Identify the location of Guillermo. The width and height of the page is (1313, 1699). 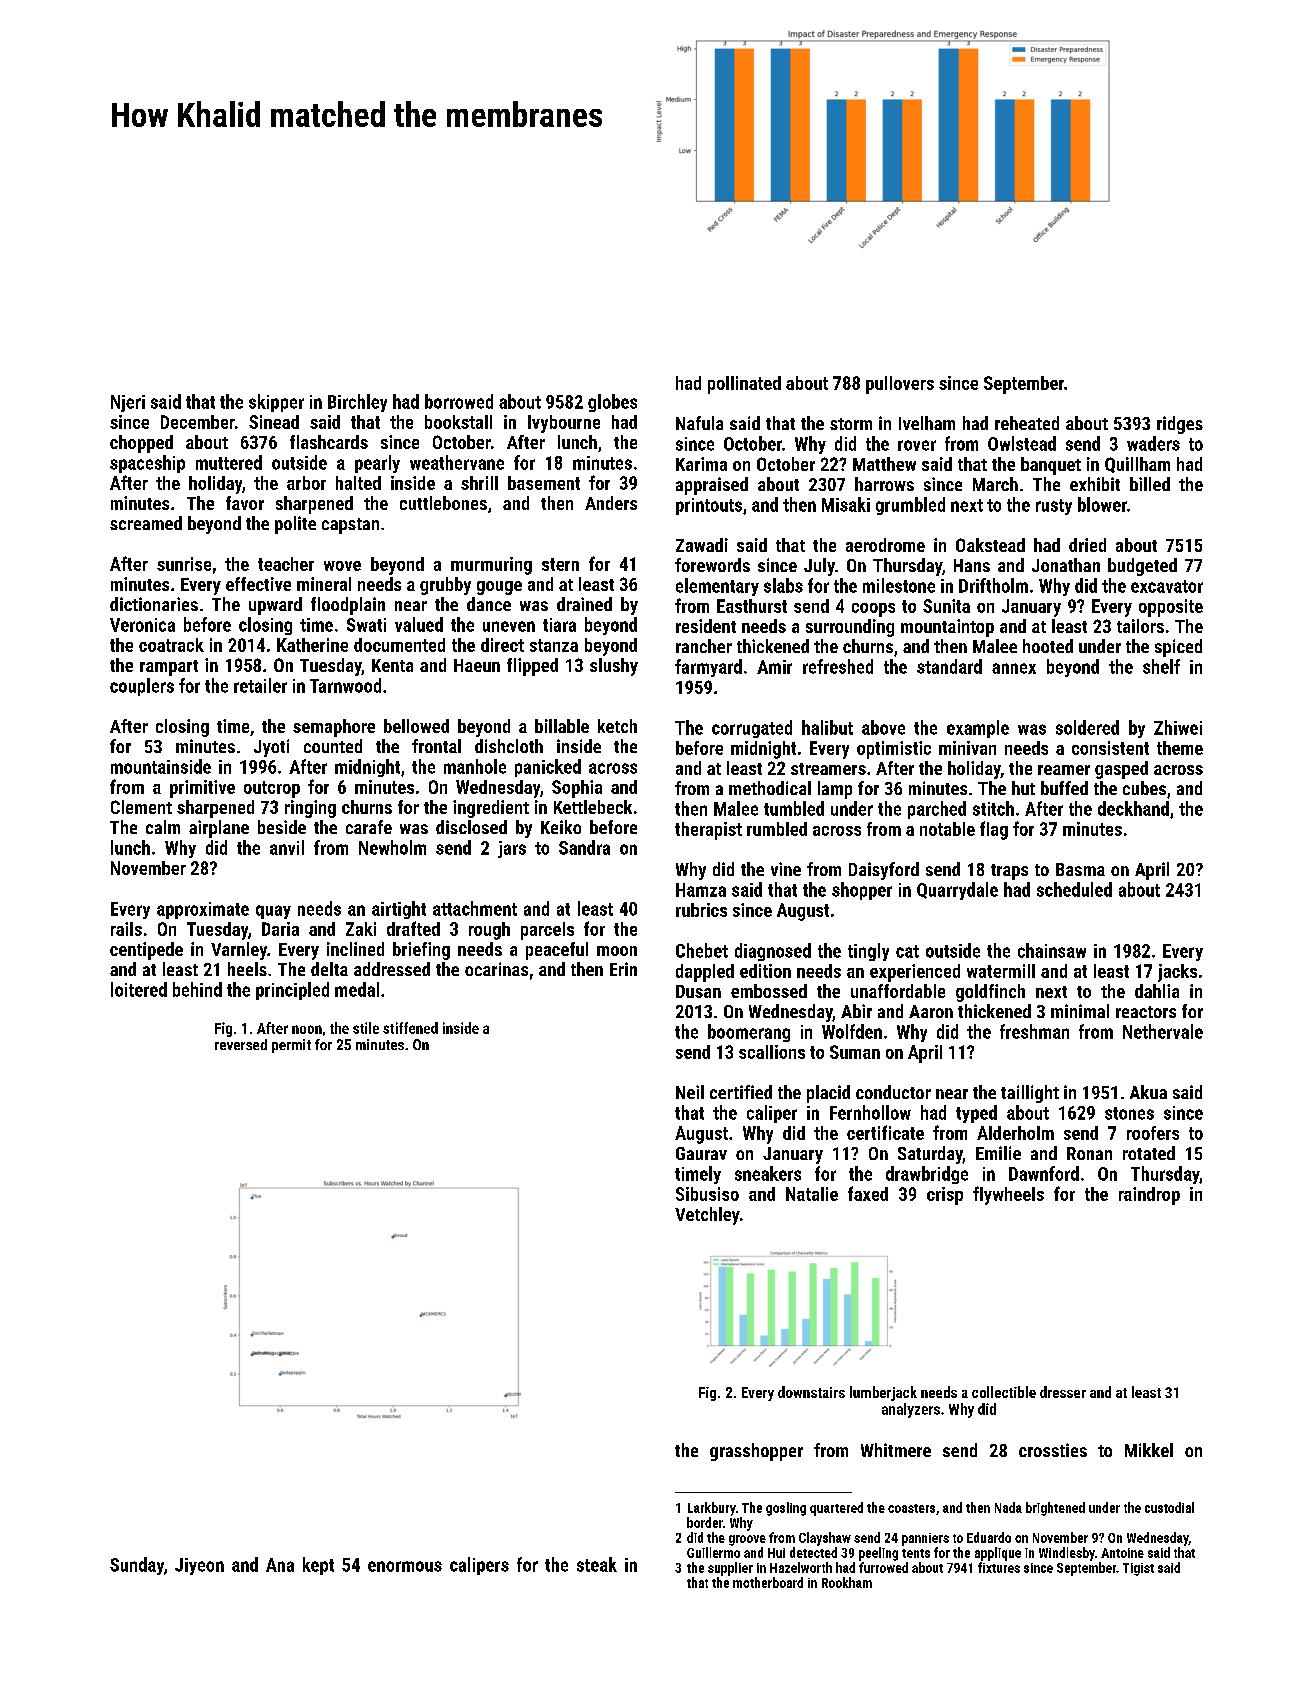
(713, 1552).
